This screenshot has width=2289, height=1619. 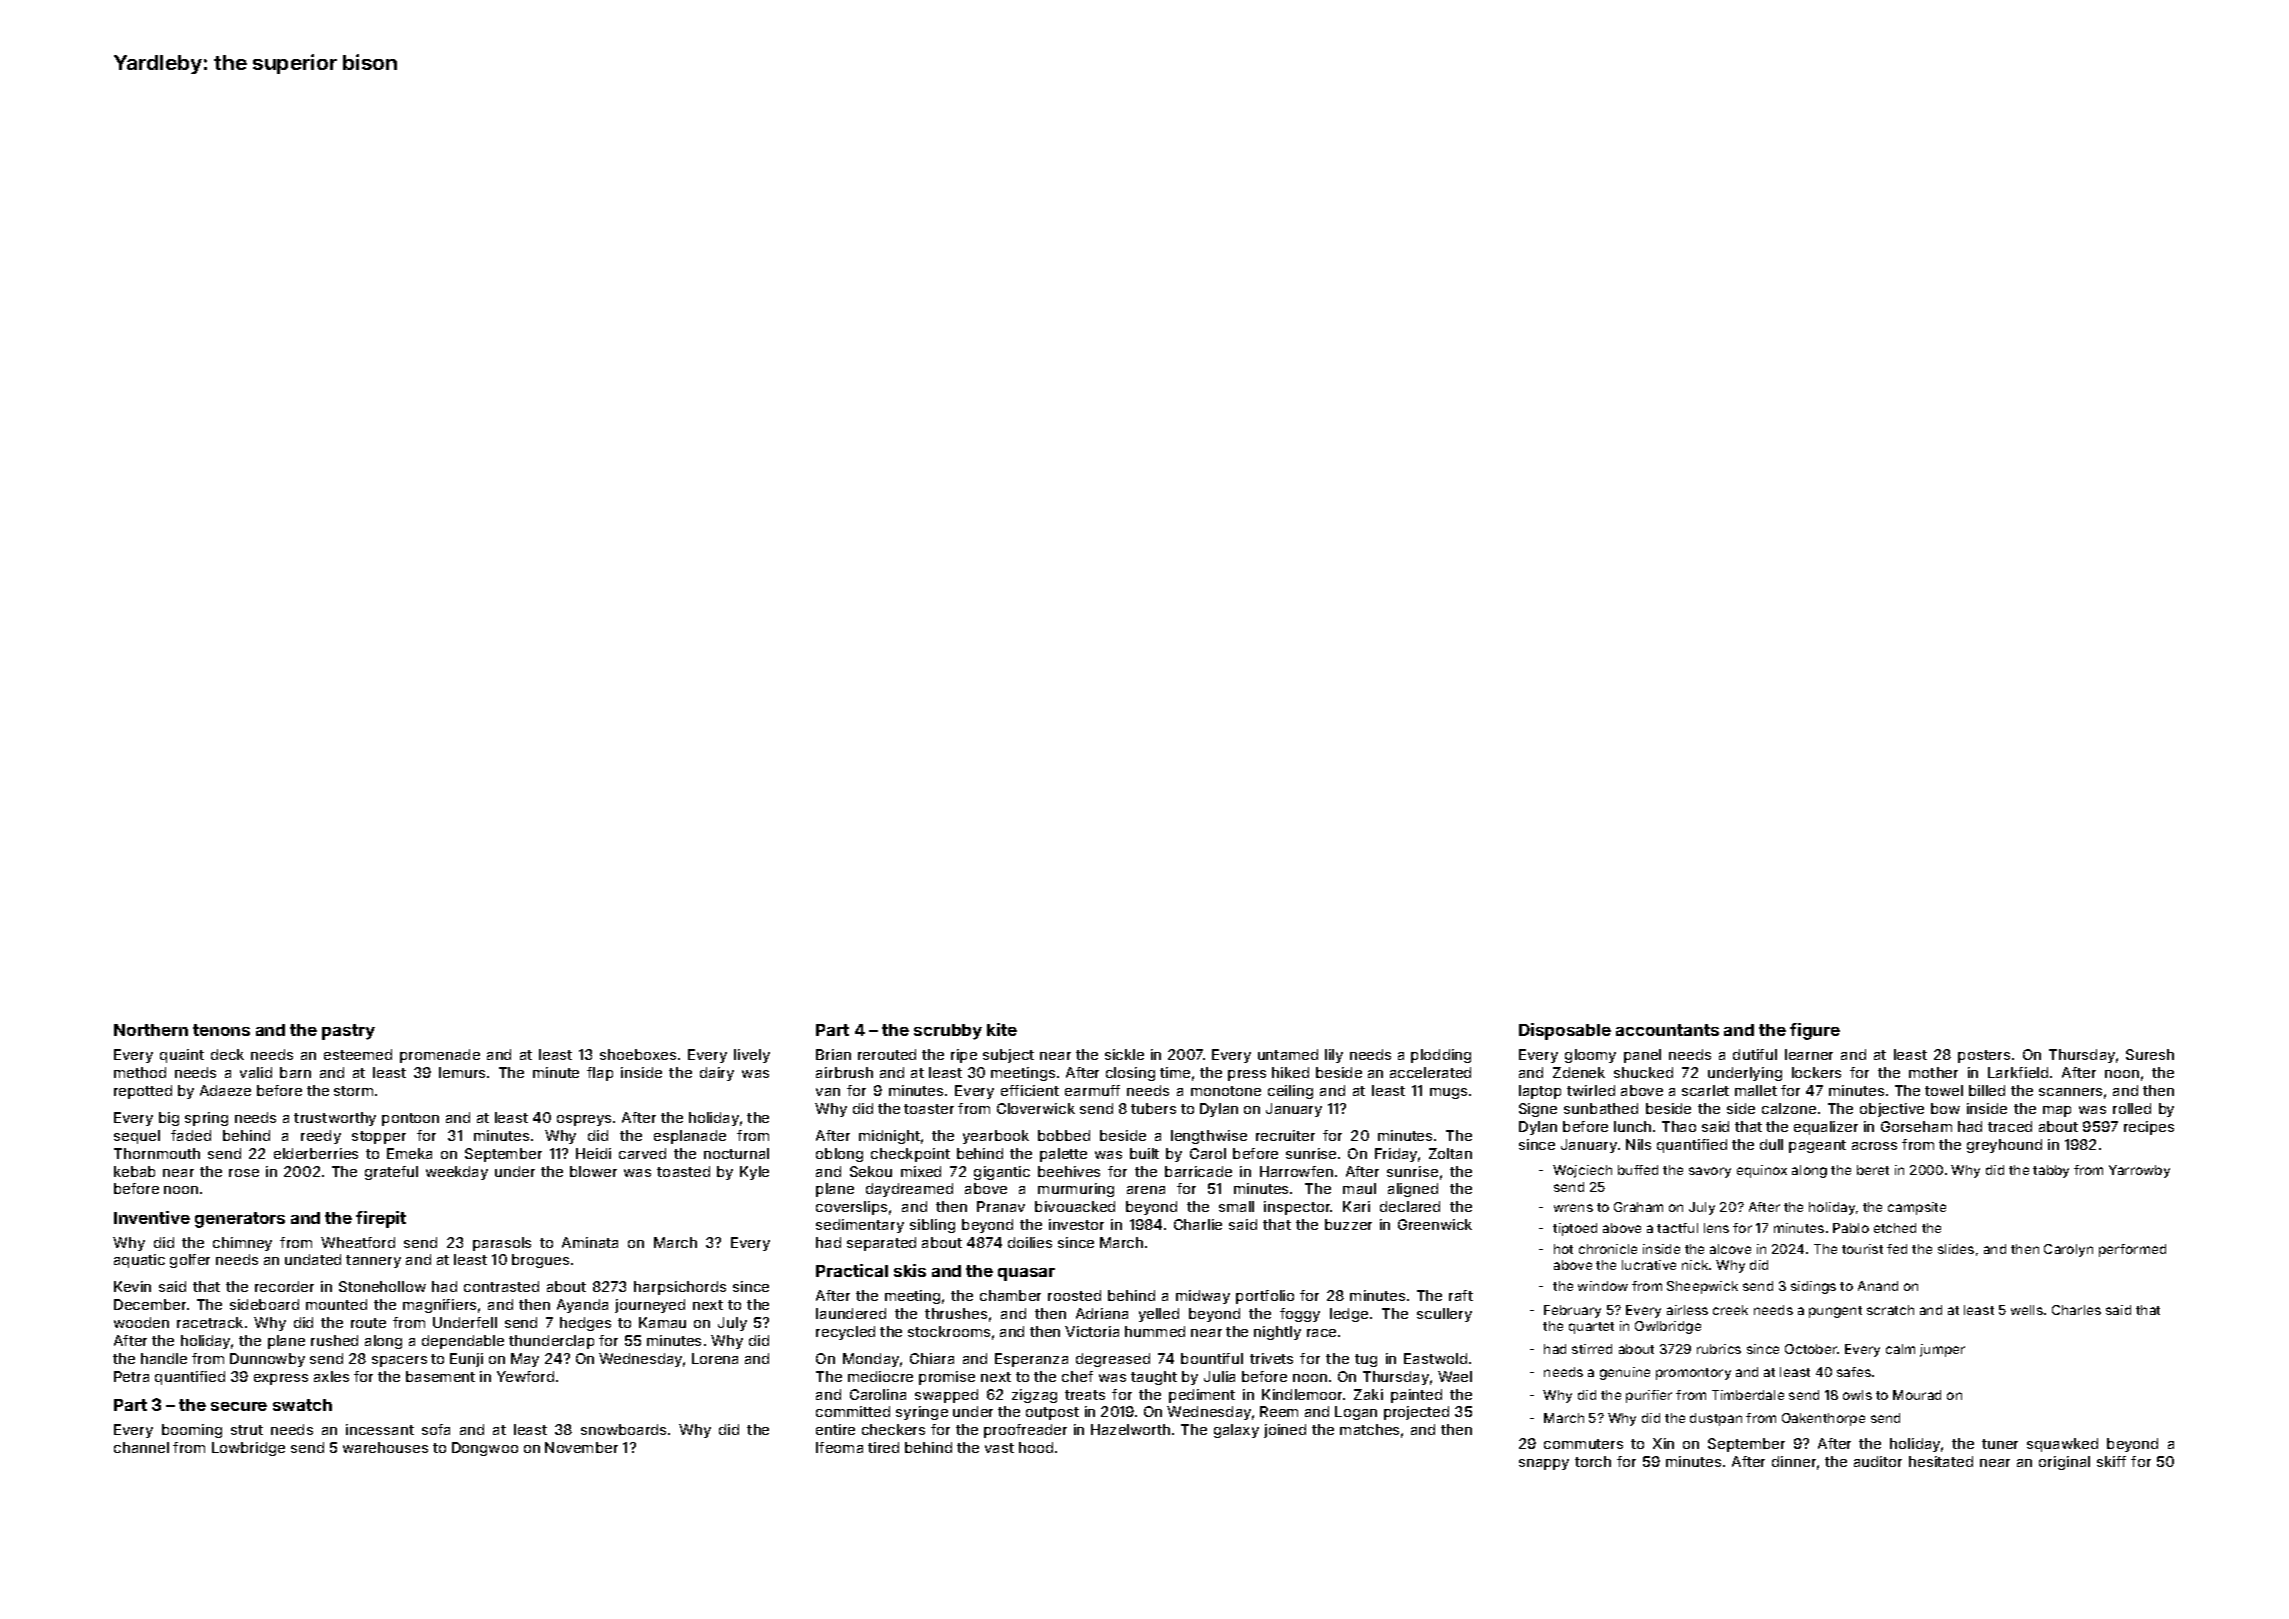 I want to click on pastry, so click(x=348, y=1032).
